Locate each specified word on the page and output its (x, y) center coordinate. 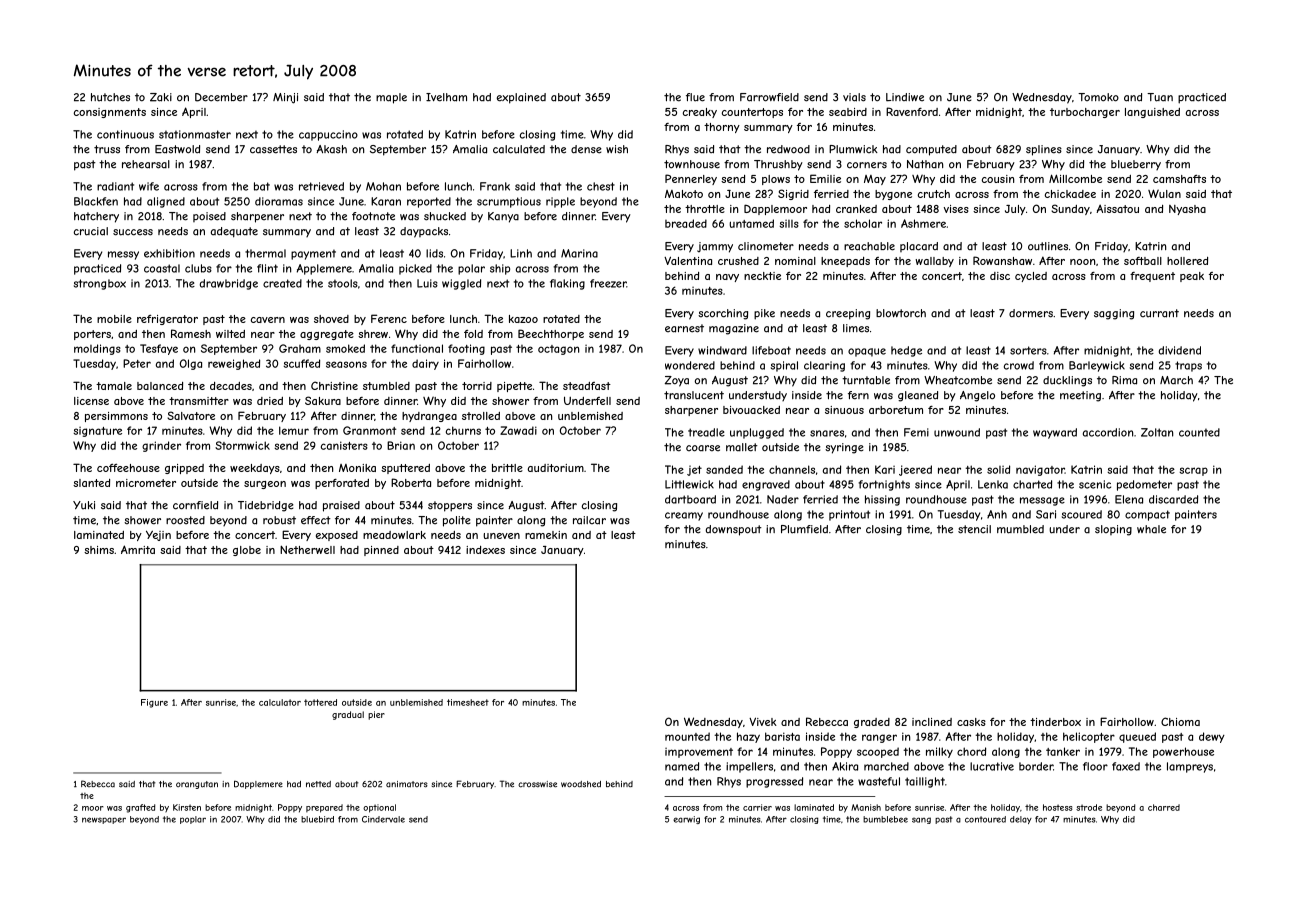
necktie (762, 276)
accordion (1108, 432)
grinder (161, 446)
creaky (700, 113)
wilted (230, 334)
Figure (154, 703)
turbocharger (1085, 113)
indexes (485, 550)
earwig (686, 820)
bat (262, 186)
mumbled (1020, 529)
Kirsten (187, 807)
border (1036, 766)
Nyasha (1187, 210)
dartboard (690, 499)
